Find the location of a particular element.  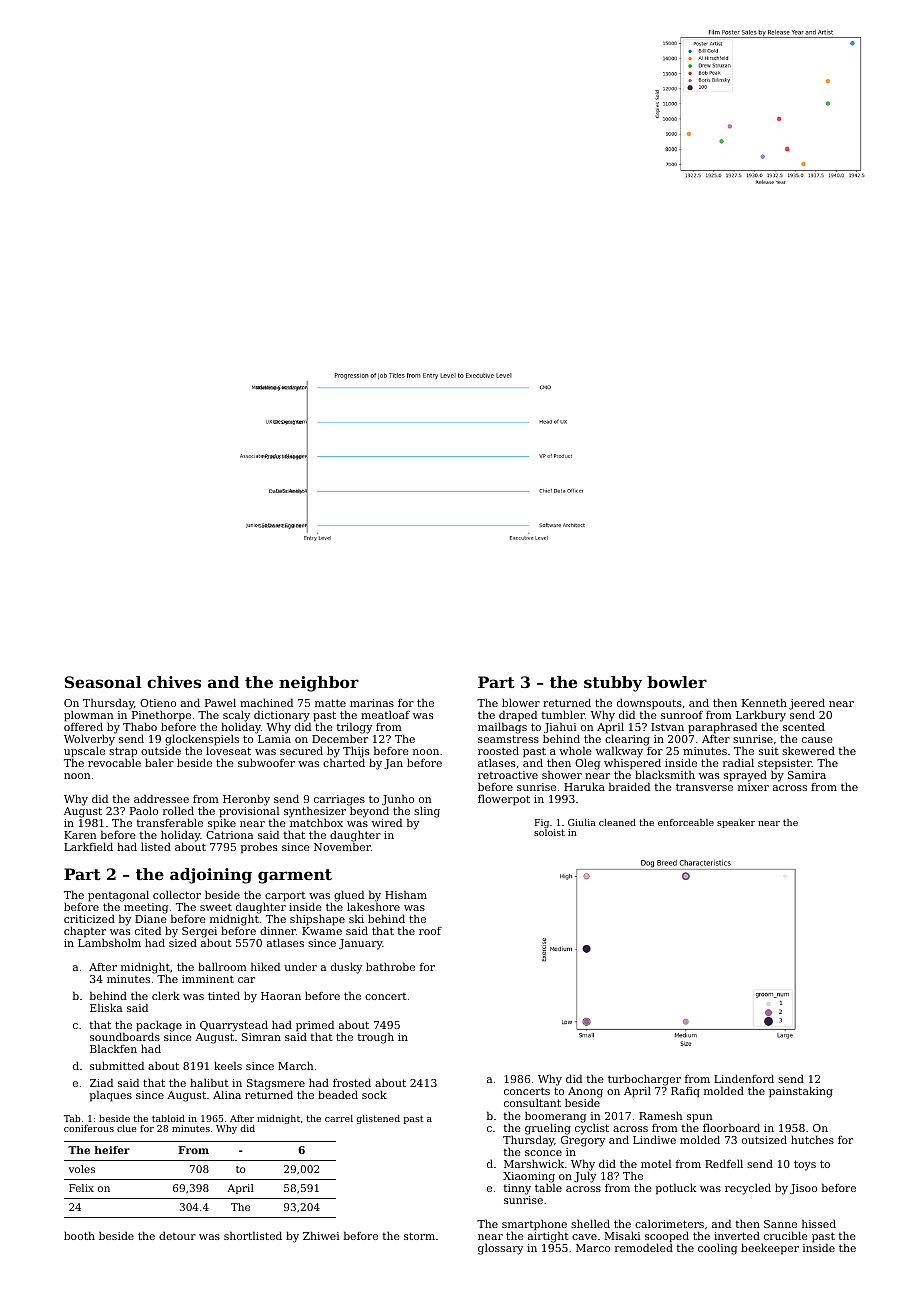

booth is located at coordinates (79, 1235).
